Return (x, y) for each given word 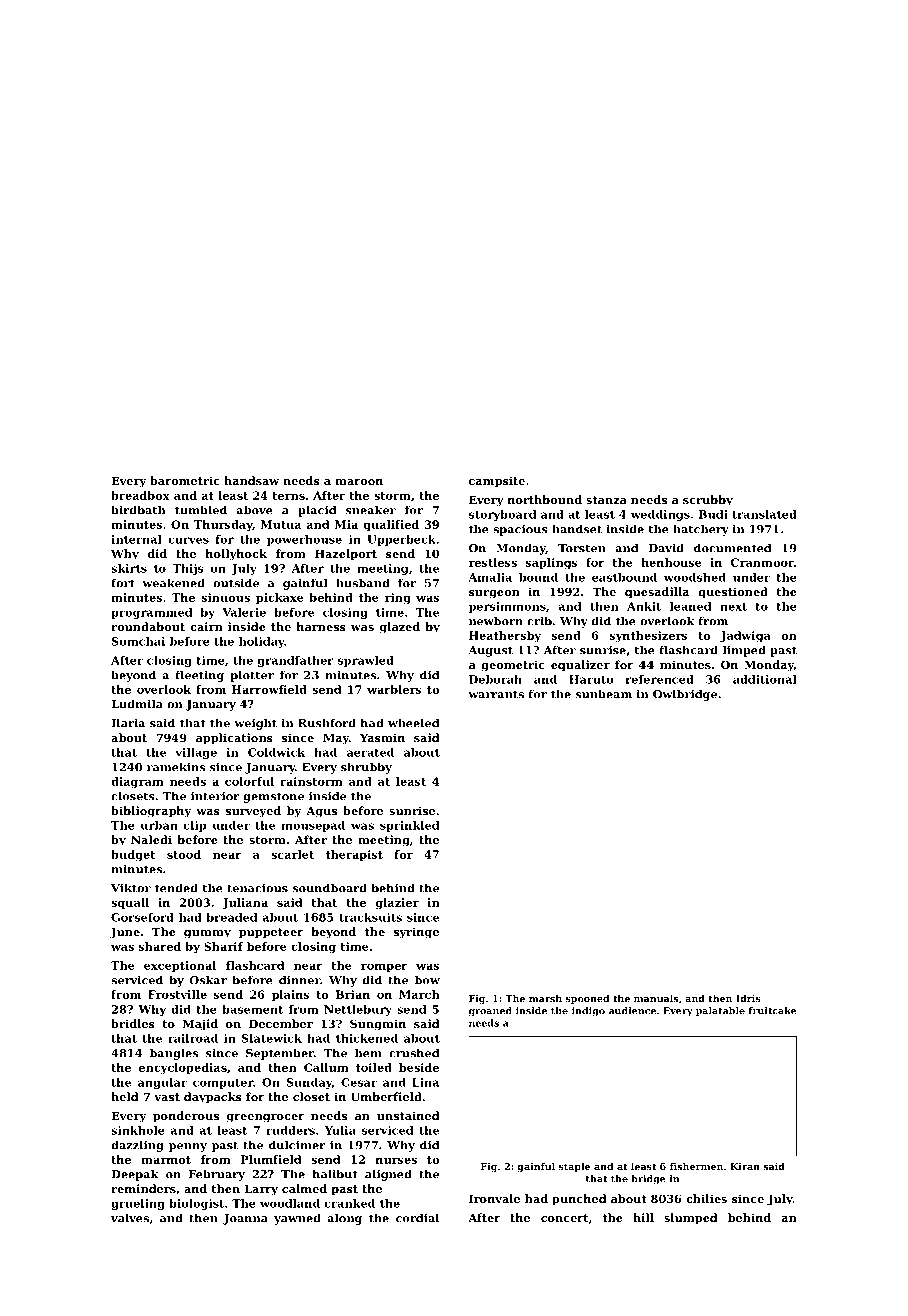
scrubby (708, 501)
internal (136, 539)
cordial (417, 1218)
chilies (706, 1198)
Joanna (245, 1219)
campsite (497, 482)
